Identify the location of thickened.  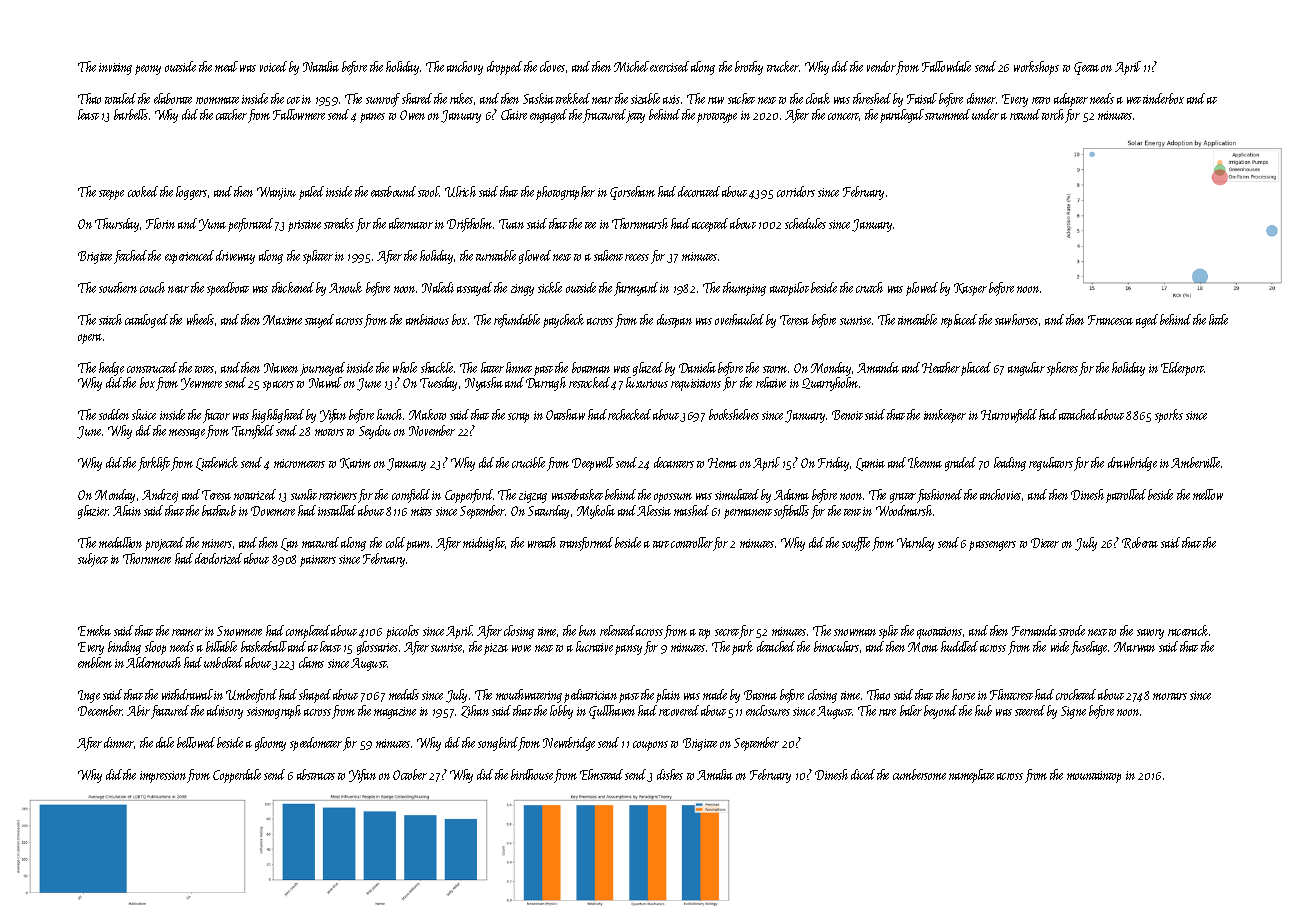
(293, 287).
